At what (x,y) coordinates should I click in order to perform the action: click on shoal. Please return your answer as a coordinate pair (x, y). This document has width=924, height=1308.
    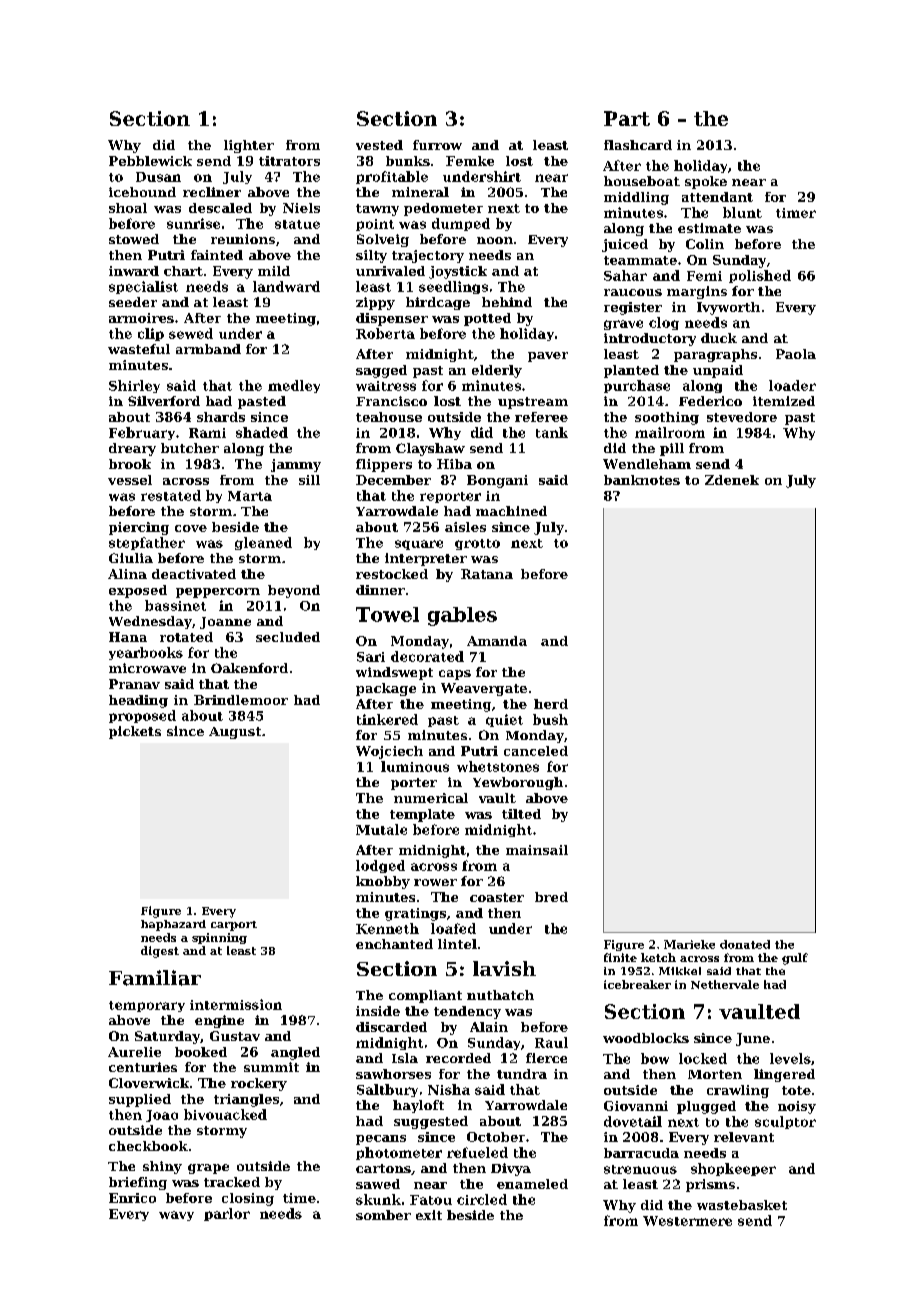
    Looking at the image, I should click on (128, 208).
